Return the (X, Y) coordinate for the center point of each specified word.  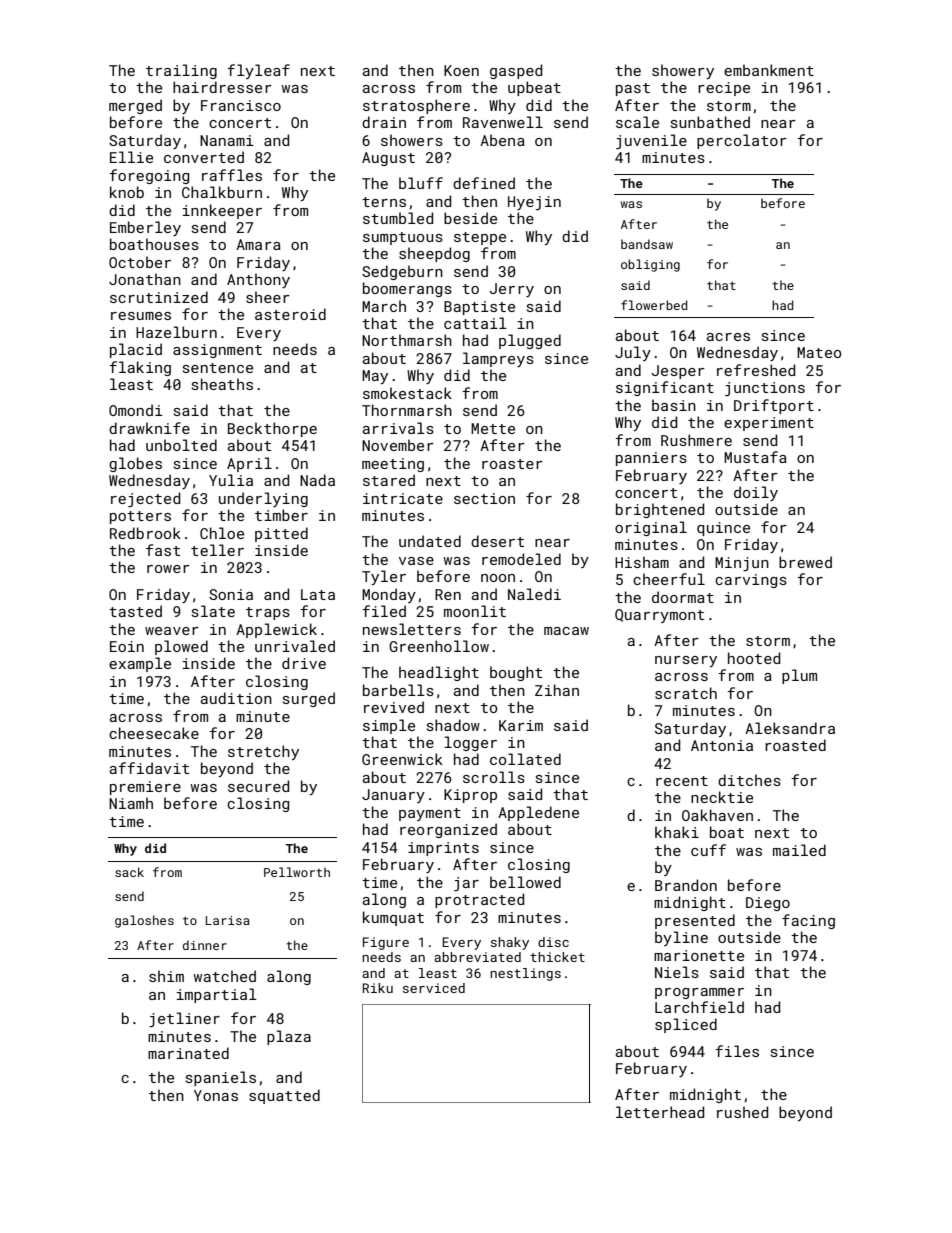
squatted (284, 1096)
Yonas (216, 1095)
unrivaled (295, 646)
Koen (461, 70)
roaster (512, 464)
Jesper (678, 372)
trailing (181, 71)
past (633, 89)
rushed (742, 1112)
